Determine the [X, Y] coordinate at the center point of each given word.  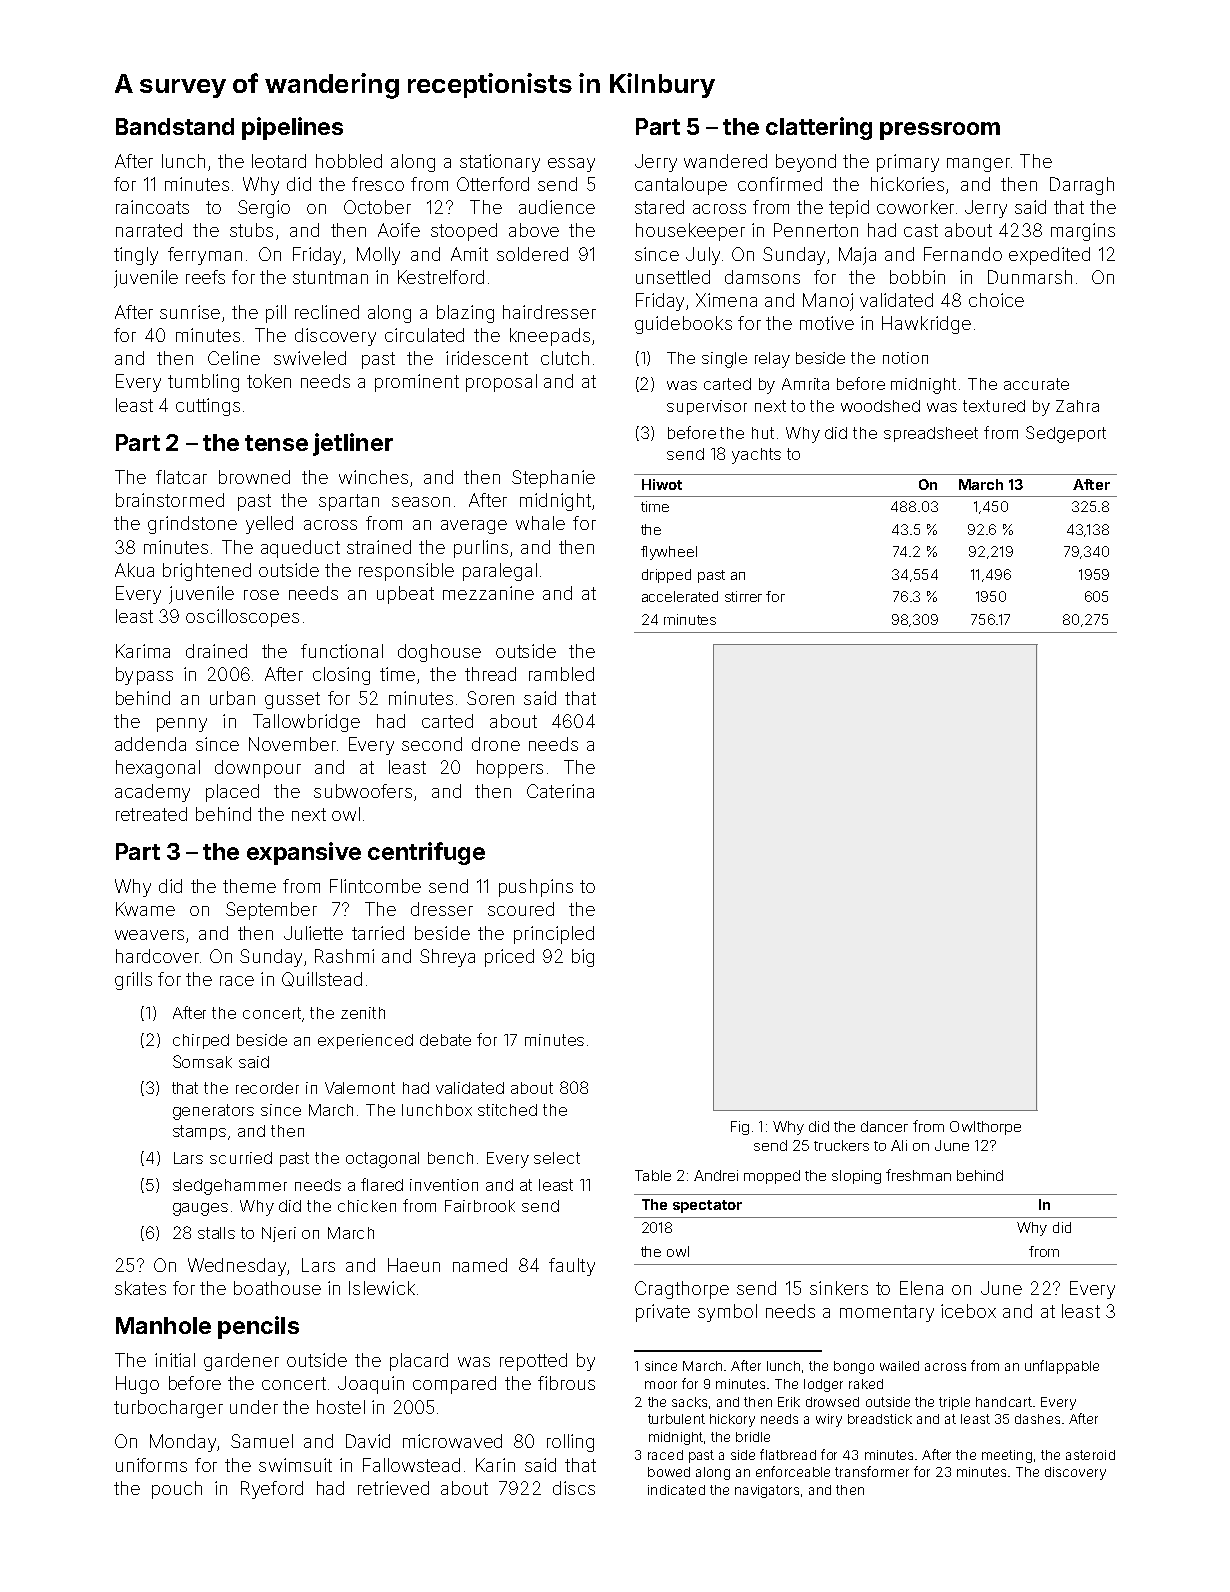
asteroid [1090, 1455]
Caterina [560, 791]
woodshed [880, 406]
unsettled [673, 277]
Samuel [262, 1441]
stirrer [743, 596]
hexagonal [158, 769]
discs [574, 1488]
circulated [424, 335]
